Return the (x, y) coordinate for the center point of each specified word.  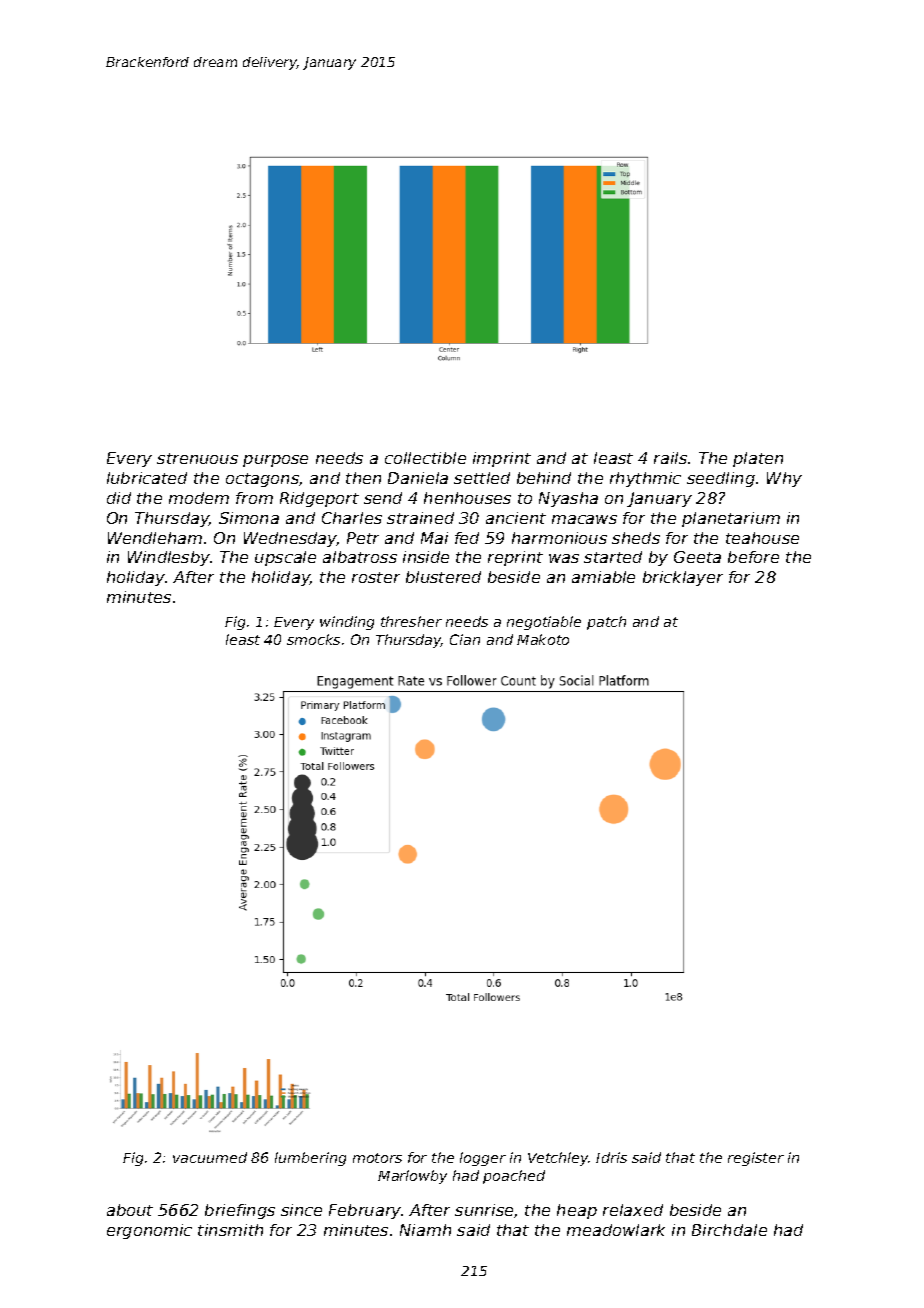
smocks (313, 639)
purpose (275, 461)
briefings (240, 1211)
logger (483, 1159)
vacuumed (210, 1157)
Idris (611, 1157)
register (756, 1159)
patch (606, 623)
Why (784, 479)
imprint (502, 459)
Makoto (543, 639)
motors (377, 1158)
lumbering (310, 1159)
